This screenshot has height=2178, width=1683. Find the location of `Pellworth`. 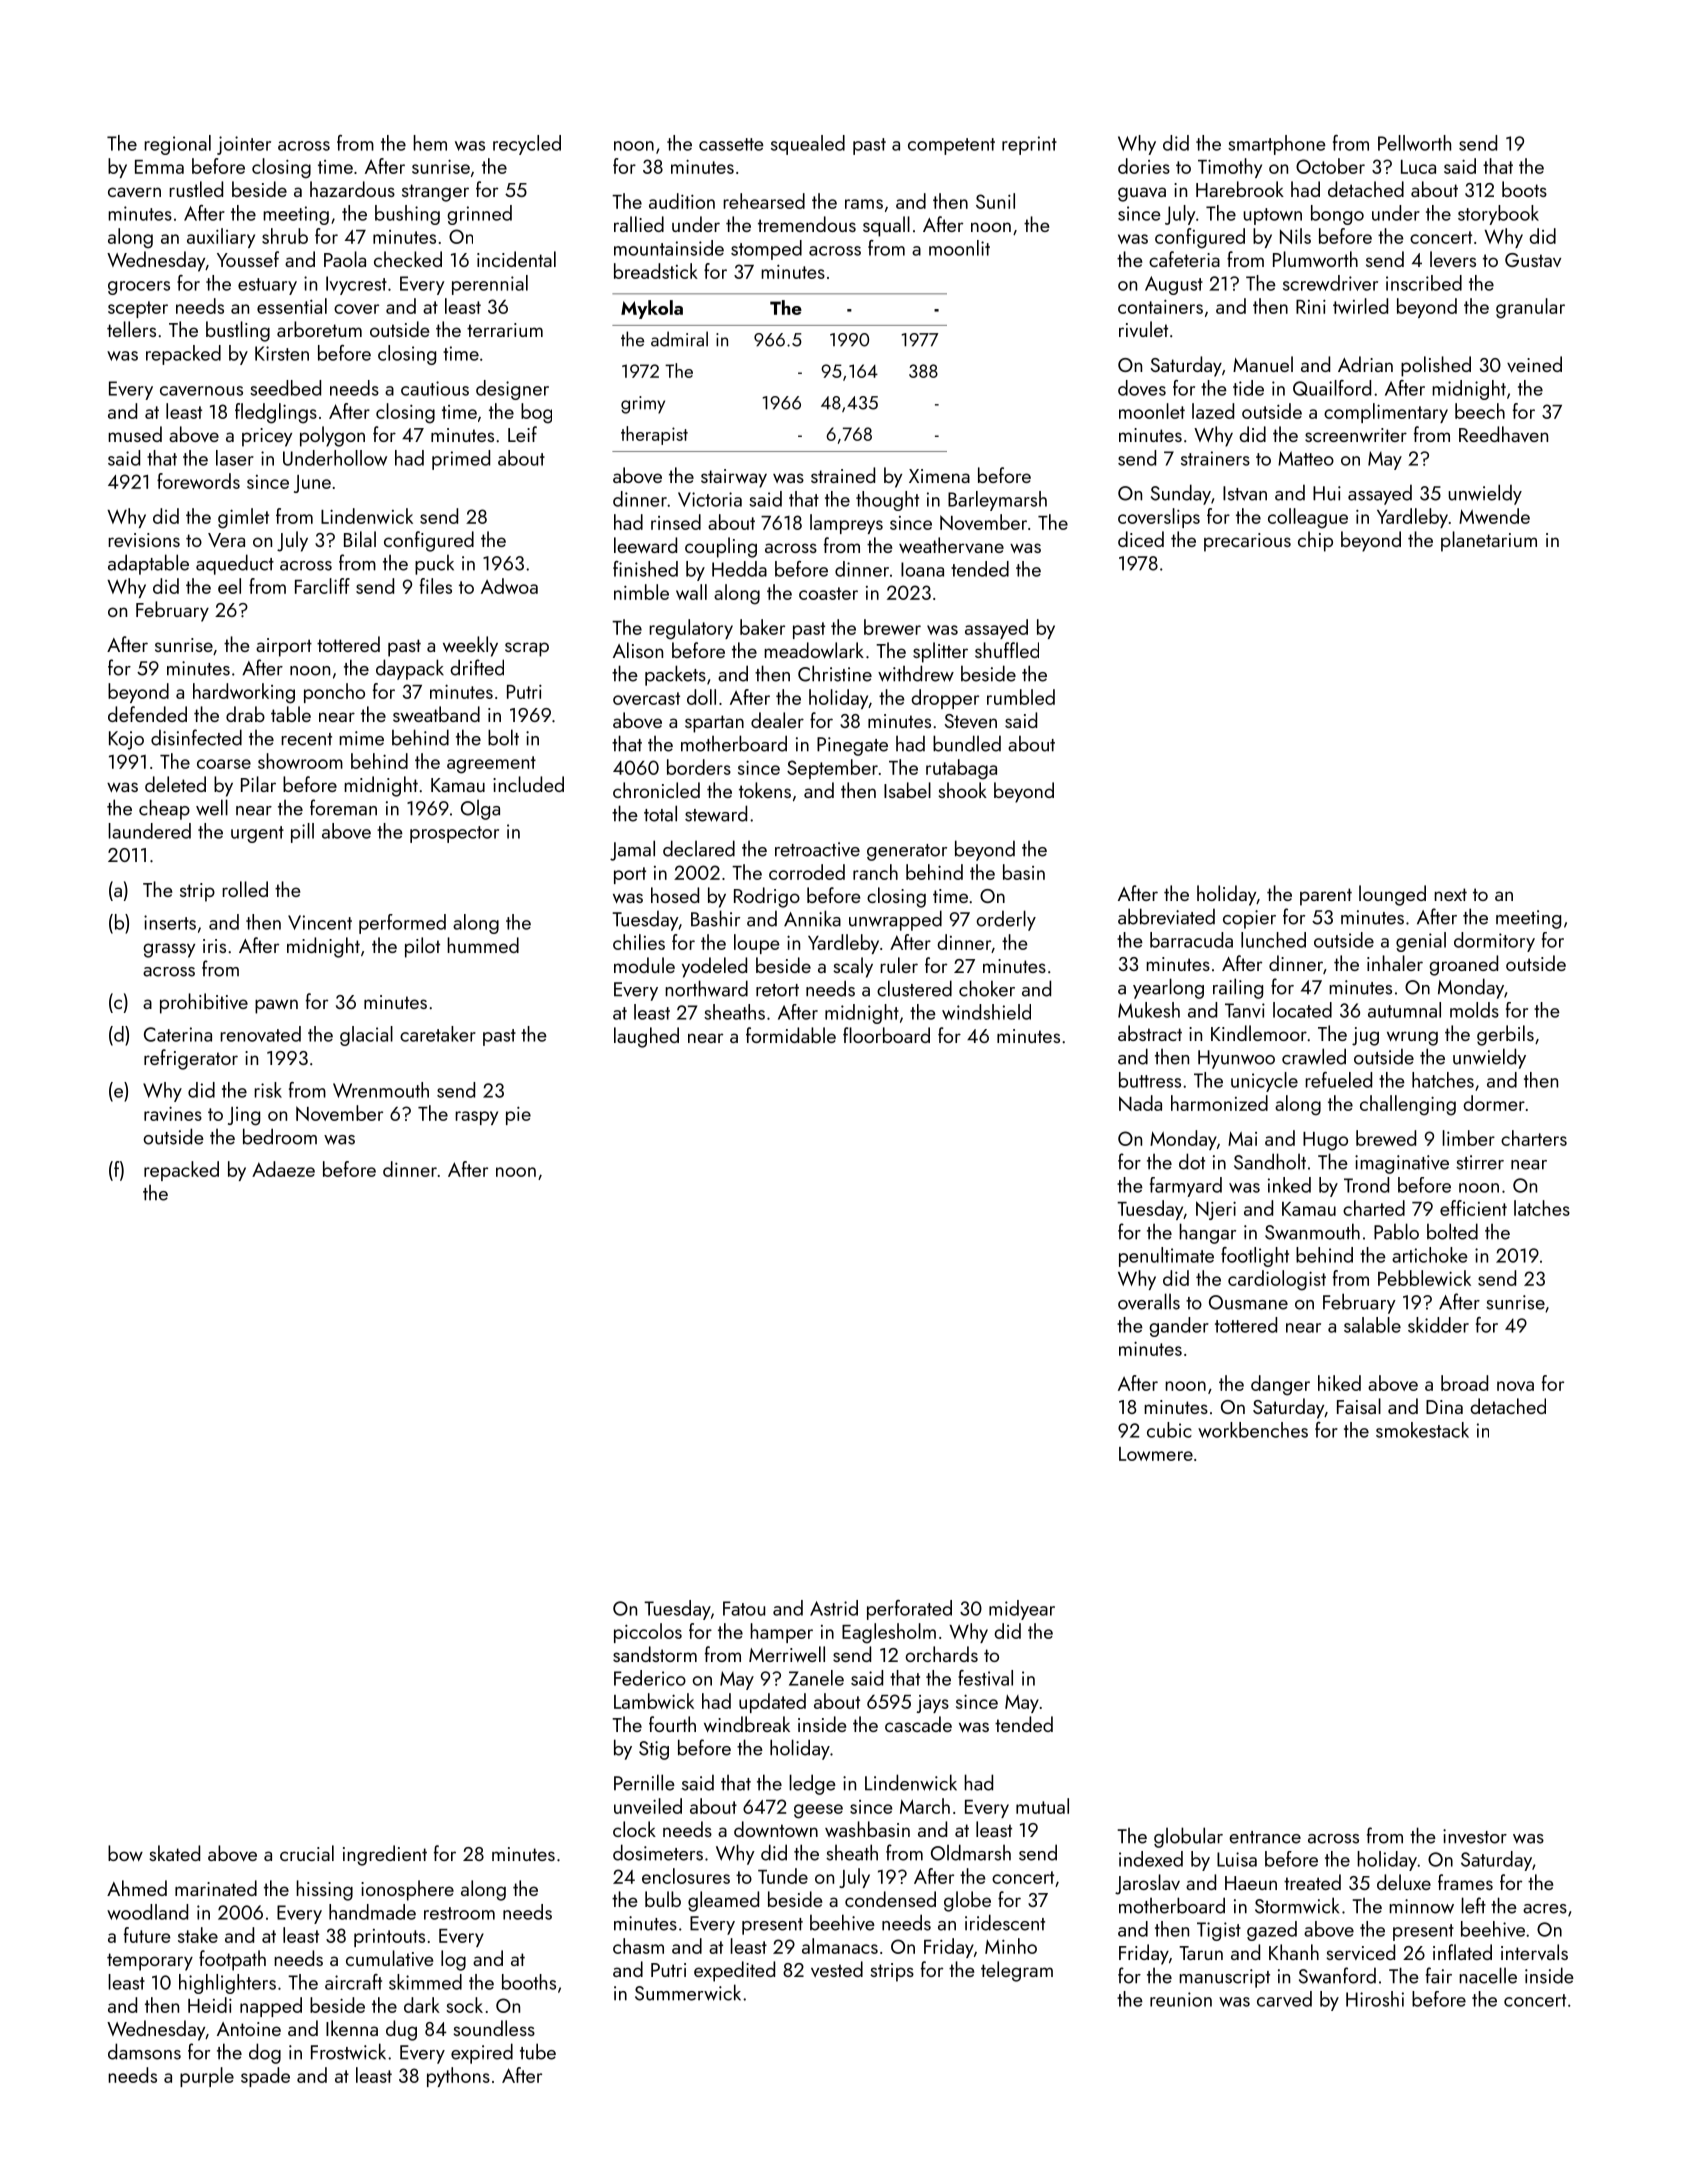

Pellworth is located at coordinates (1414, 143).
